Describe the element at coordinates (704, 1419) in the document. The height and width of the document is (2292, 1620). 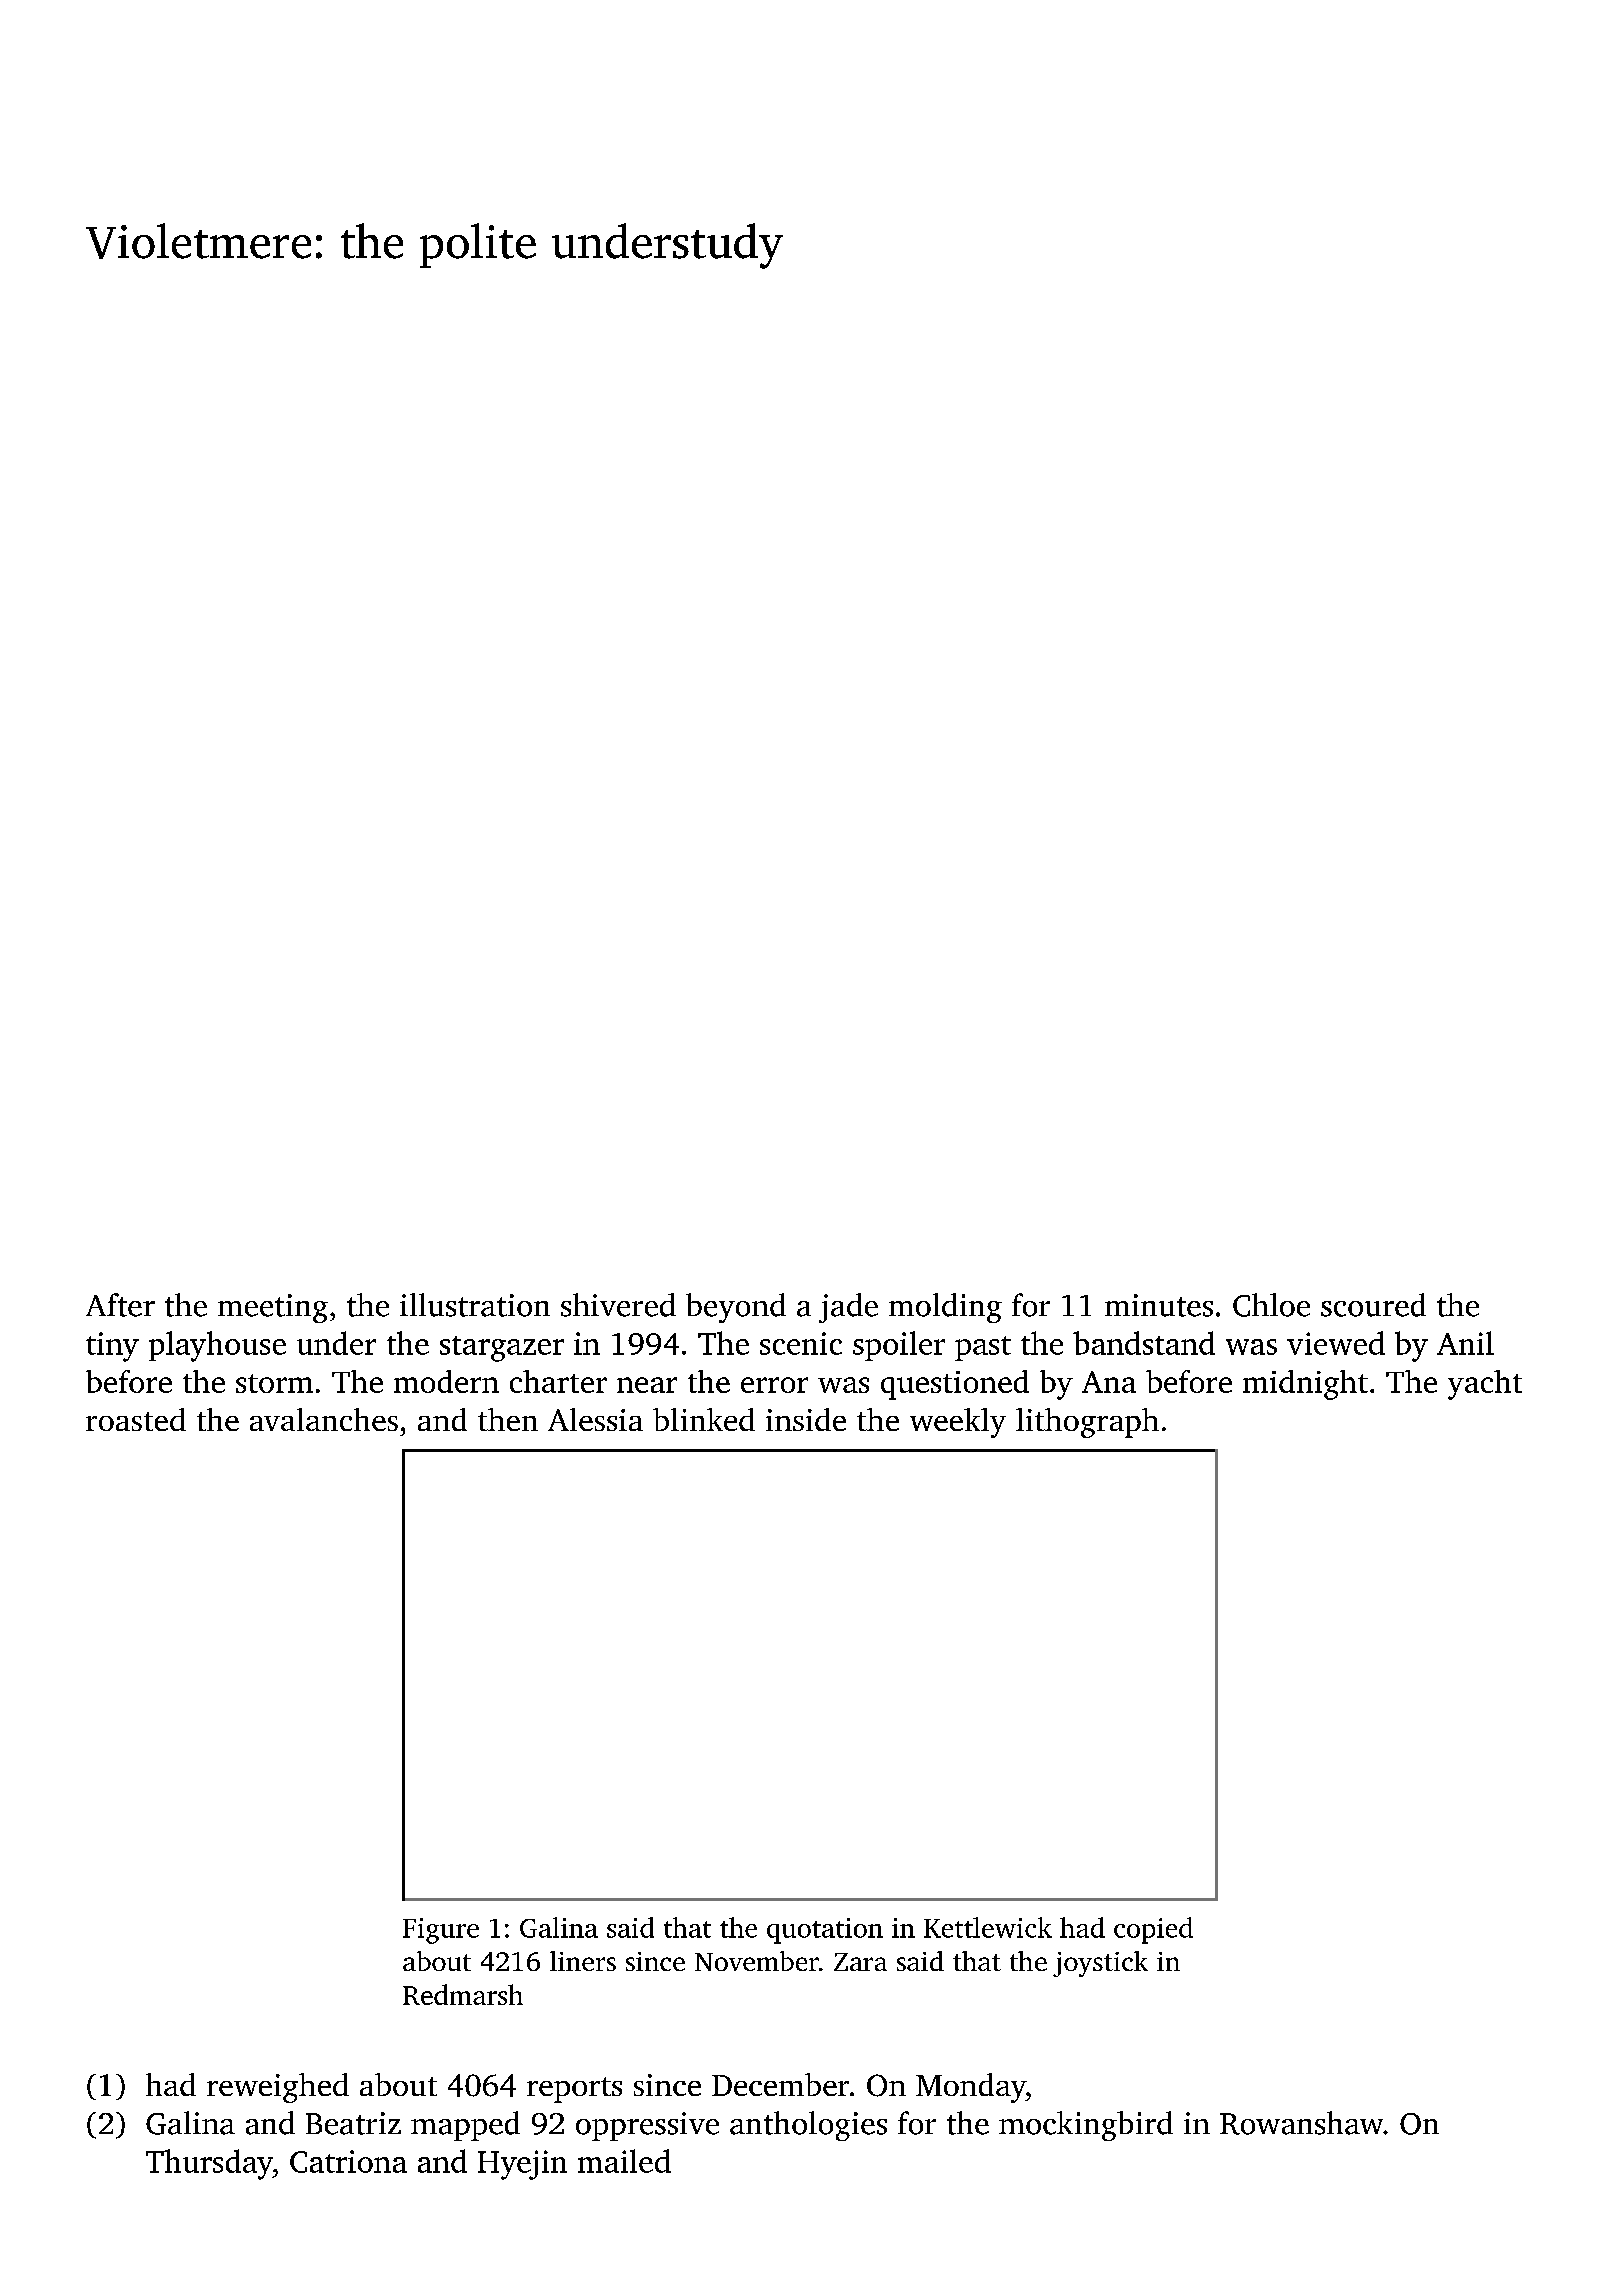
I see `blinked` at that location.
